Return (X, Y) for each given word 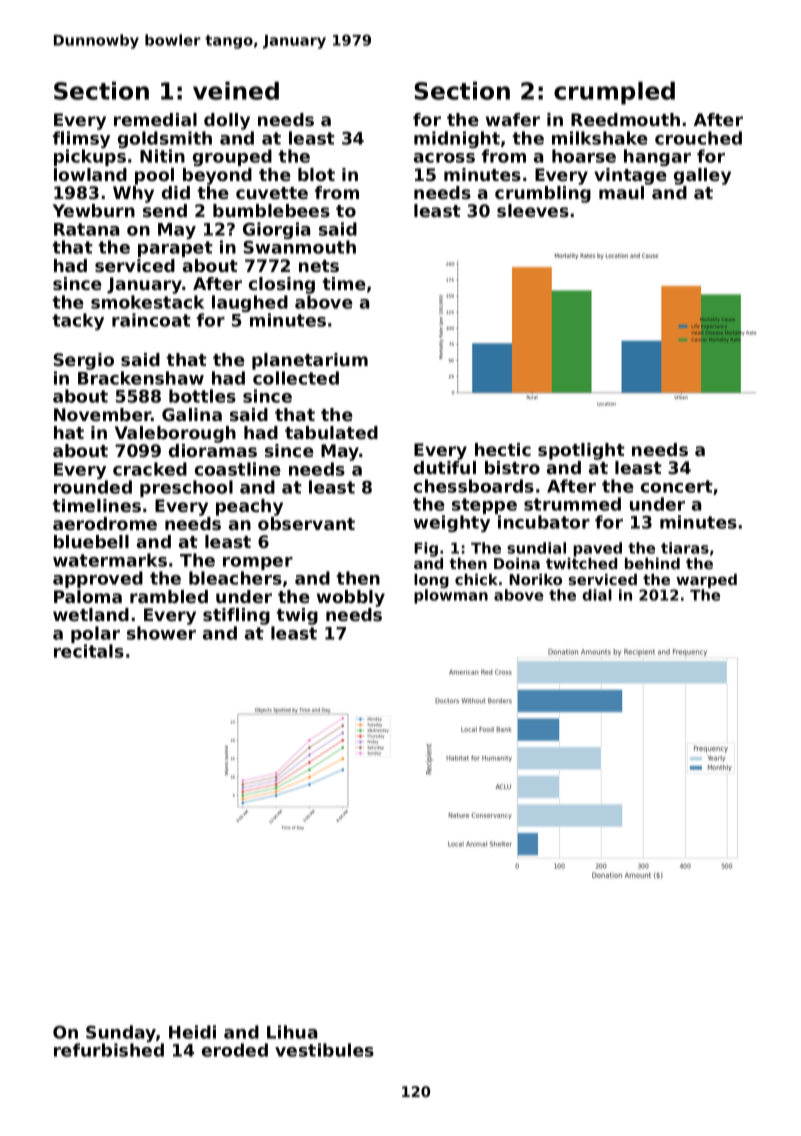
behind (652, 563)
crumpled (614, 93)
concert (677, 486)
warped (706, 581)
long (431, 581)
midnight (457, 139)
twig (297, 616)
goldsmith (165, 139)
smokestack (148, 302)
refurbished (109, 1050)
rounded (93, 487)
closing (282, 285)
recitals (89, 651)
